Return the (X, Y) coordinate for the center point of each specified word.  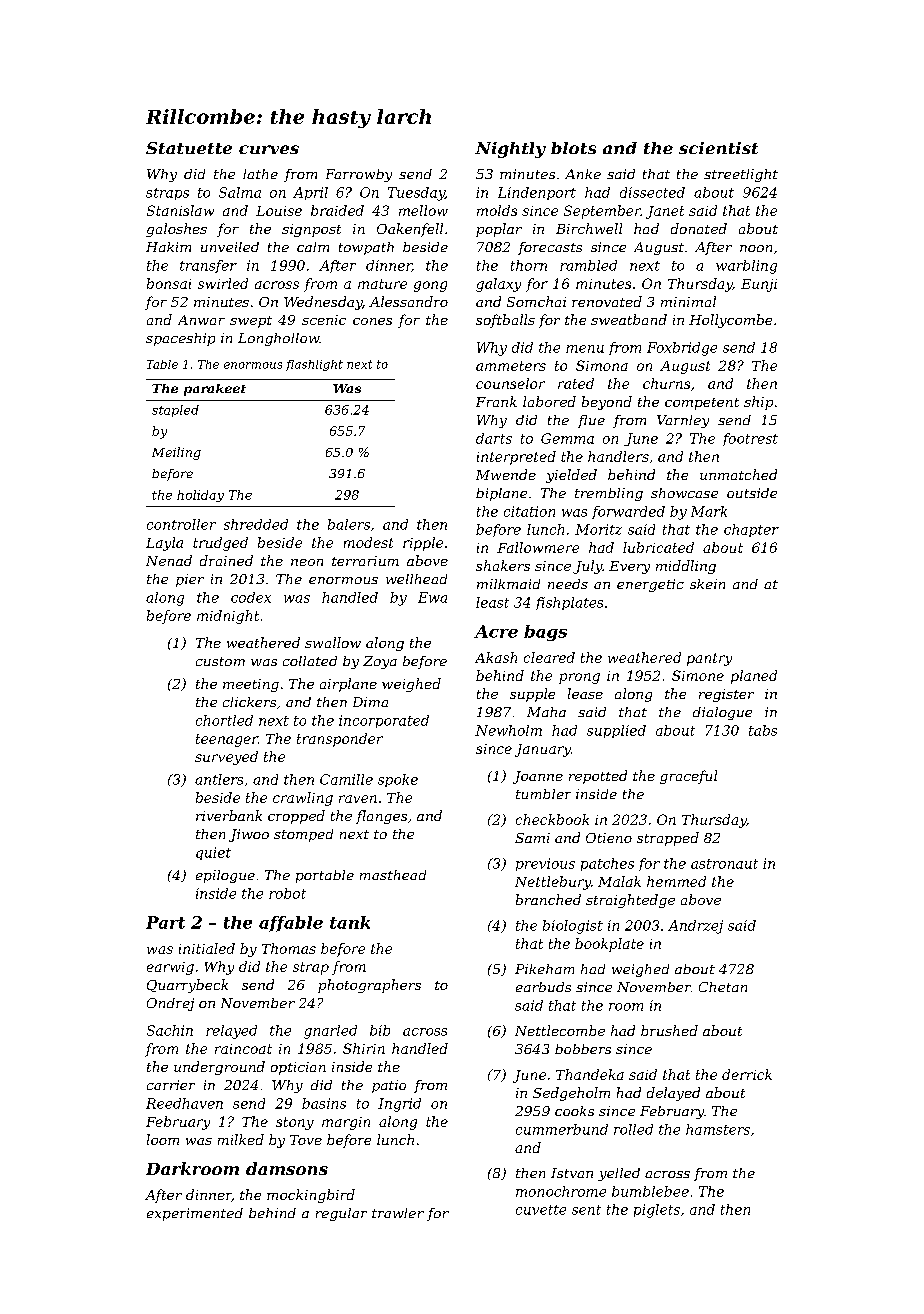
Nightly (510, 150)
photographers (369, 986)
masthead (393, 875)
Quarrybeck (187, 986)
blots (573, 148)
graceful (688, 777)
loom (163, 1139)
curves (269, 149)
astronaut (724, 864)
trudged (220, 544)
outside (752, 493)
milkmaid (508, 584)
